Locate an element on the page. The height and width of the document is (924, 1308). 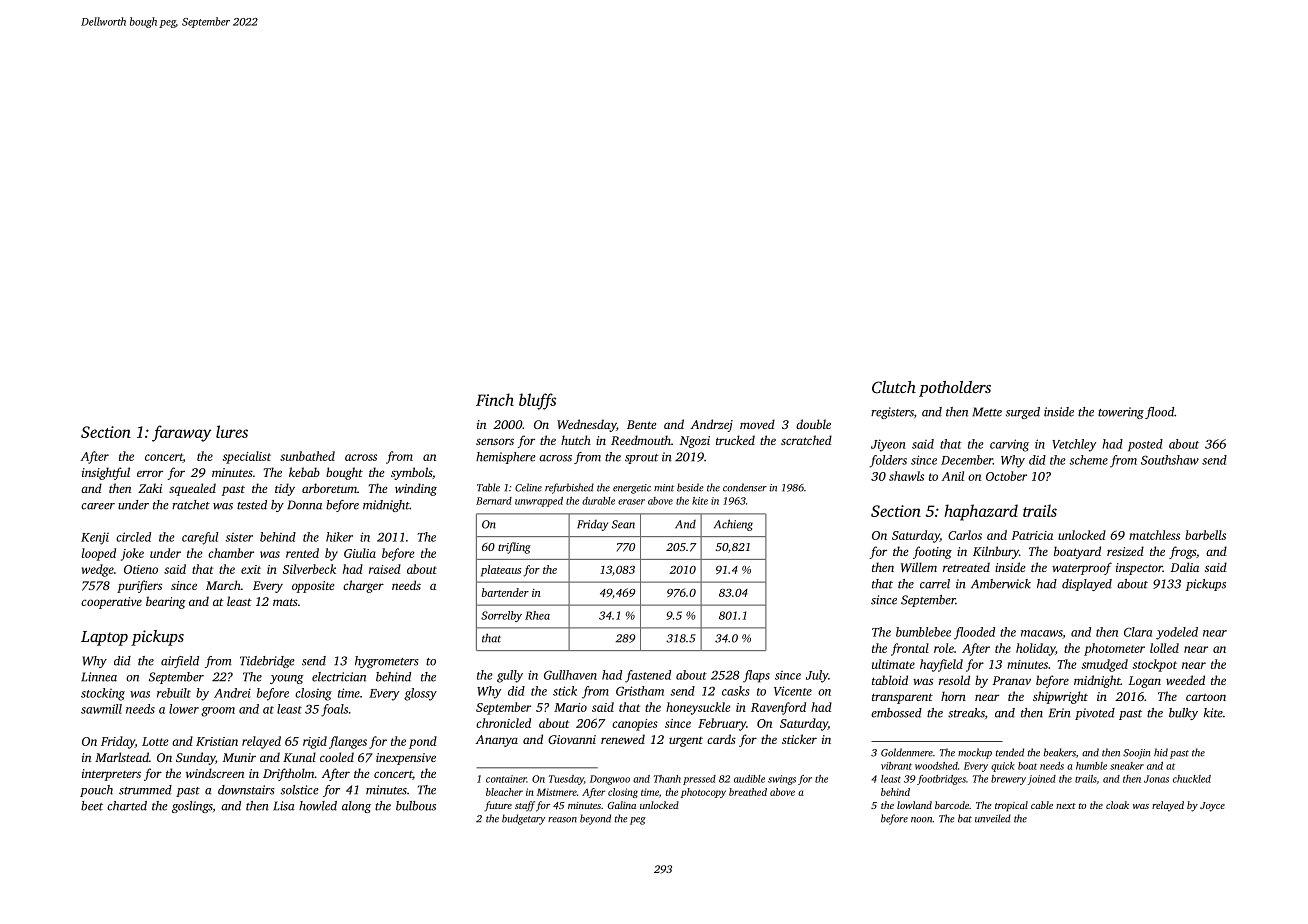
posted is located at coordinates (1145, 445).
